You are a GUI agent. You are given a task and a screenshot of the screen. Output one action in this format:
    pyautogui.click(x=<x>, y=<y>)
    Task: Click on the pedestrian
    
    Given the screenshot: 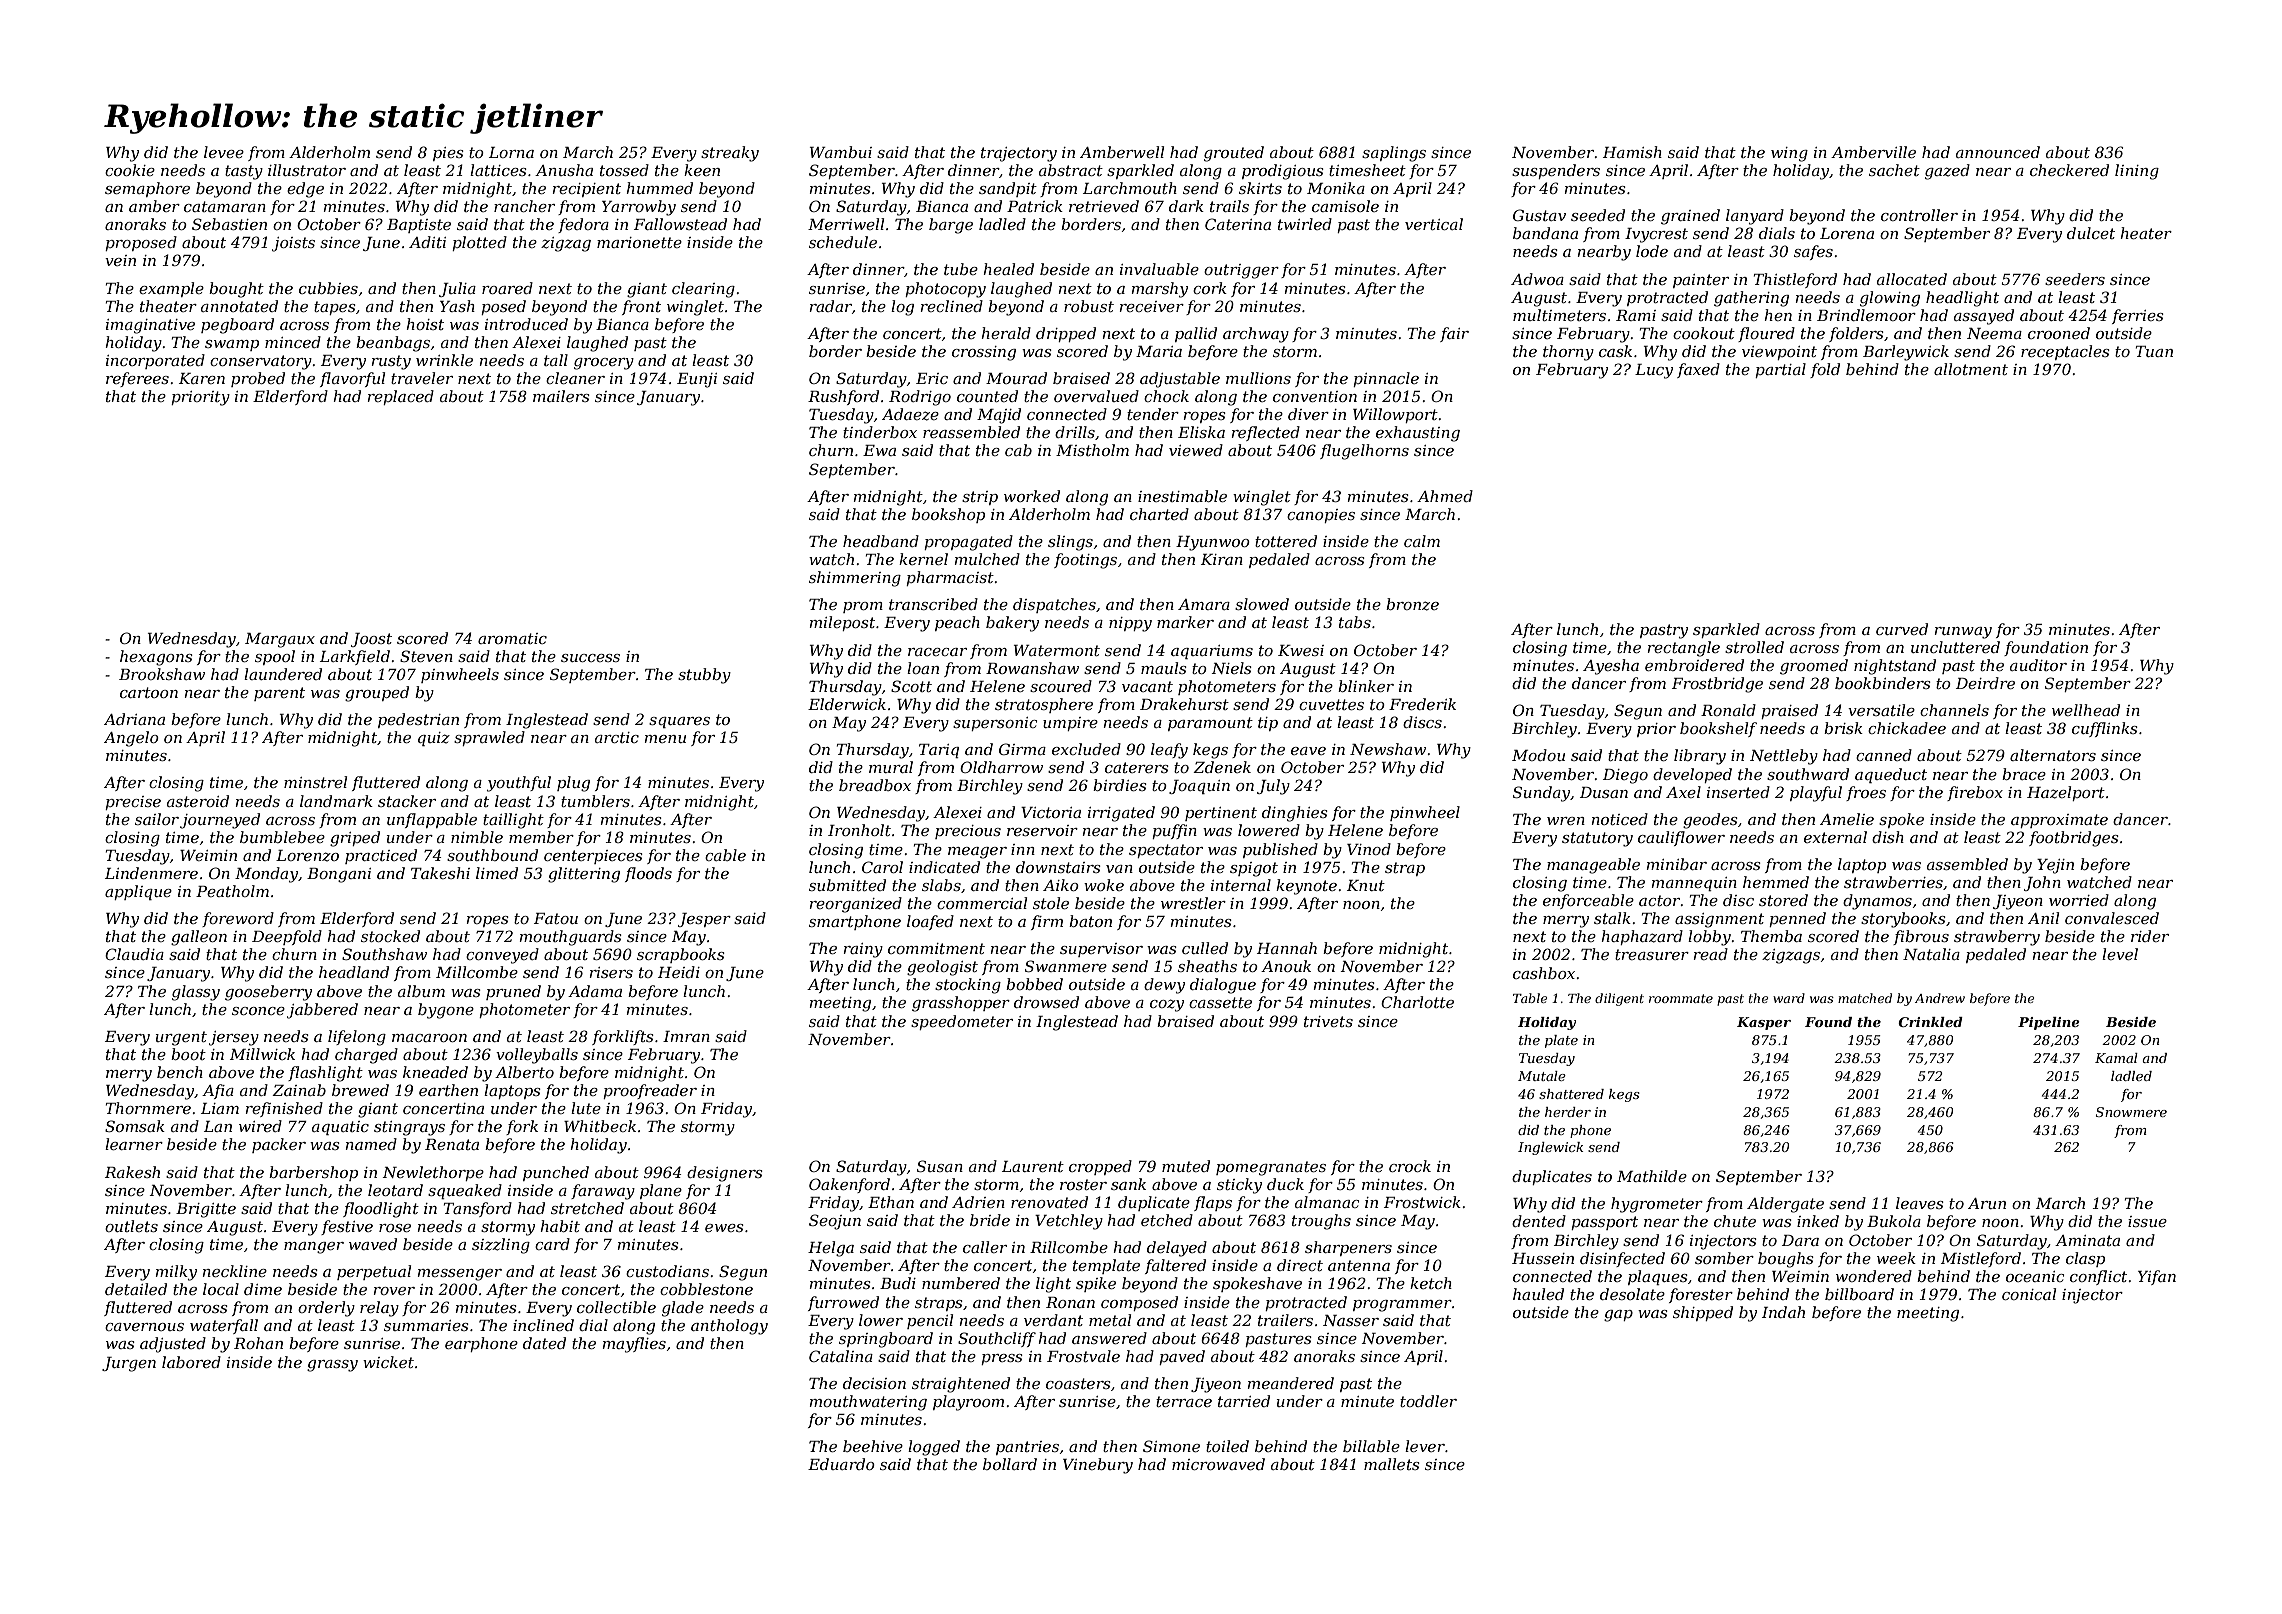 What is the action you would take?
    pyautogui.click(x=418, y=720)
